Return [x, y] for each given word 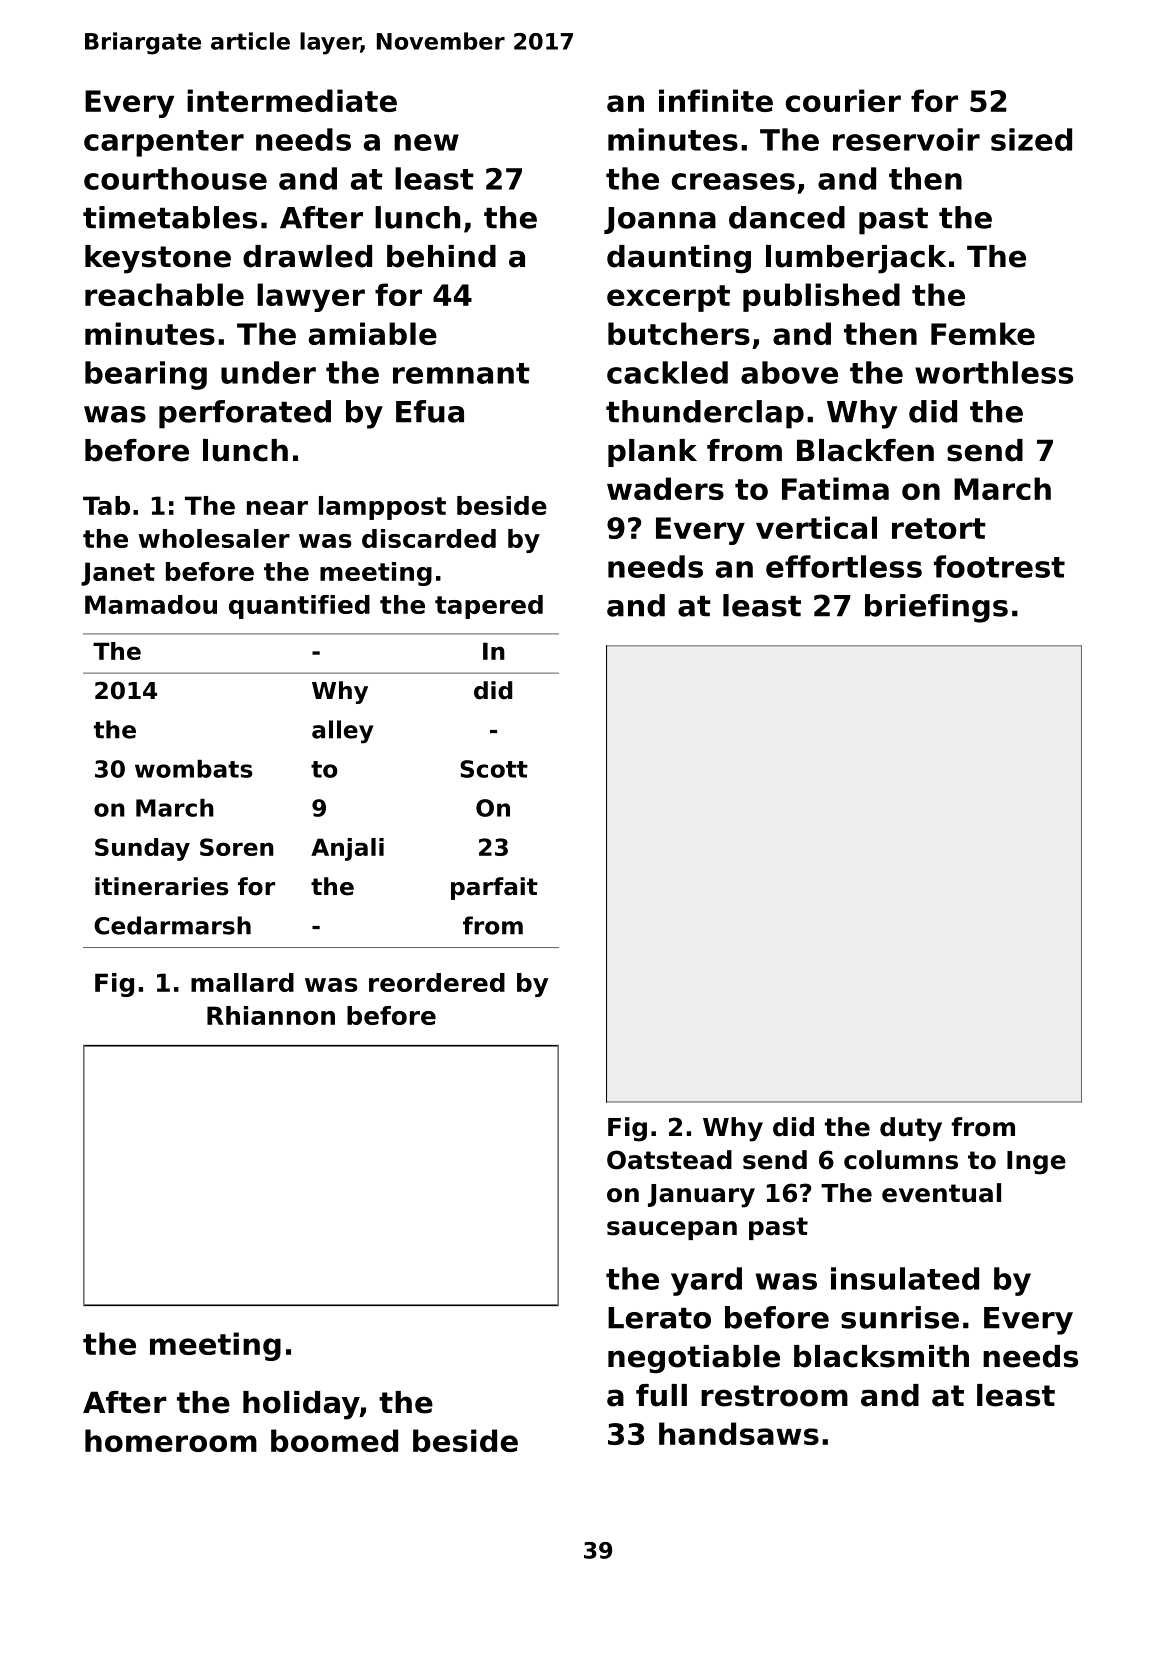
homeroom [171, 1440]
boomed [334, 1440]
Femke [983, 333]
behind [441, 256]
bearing [146, 375]
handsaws [739, 1433]
